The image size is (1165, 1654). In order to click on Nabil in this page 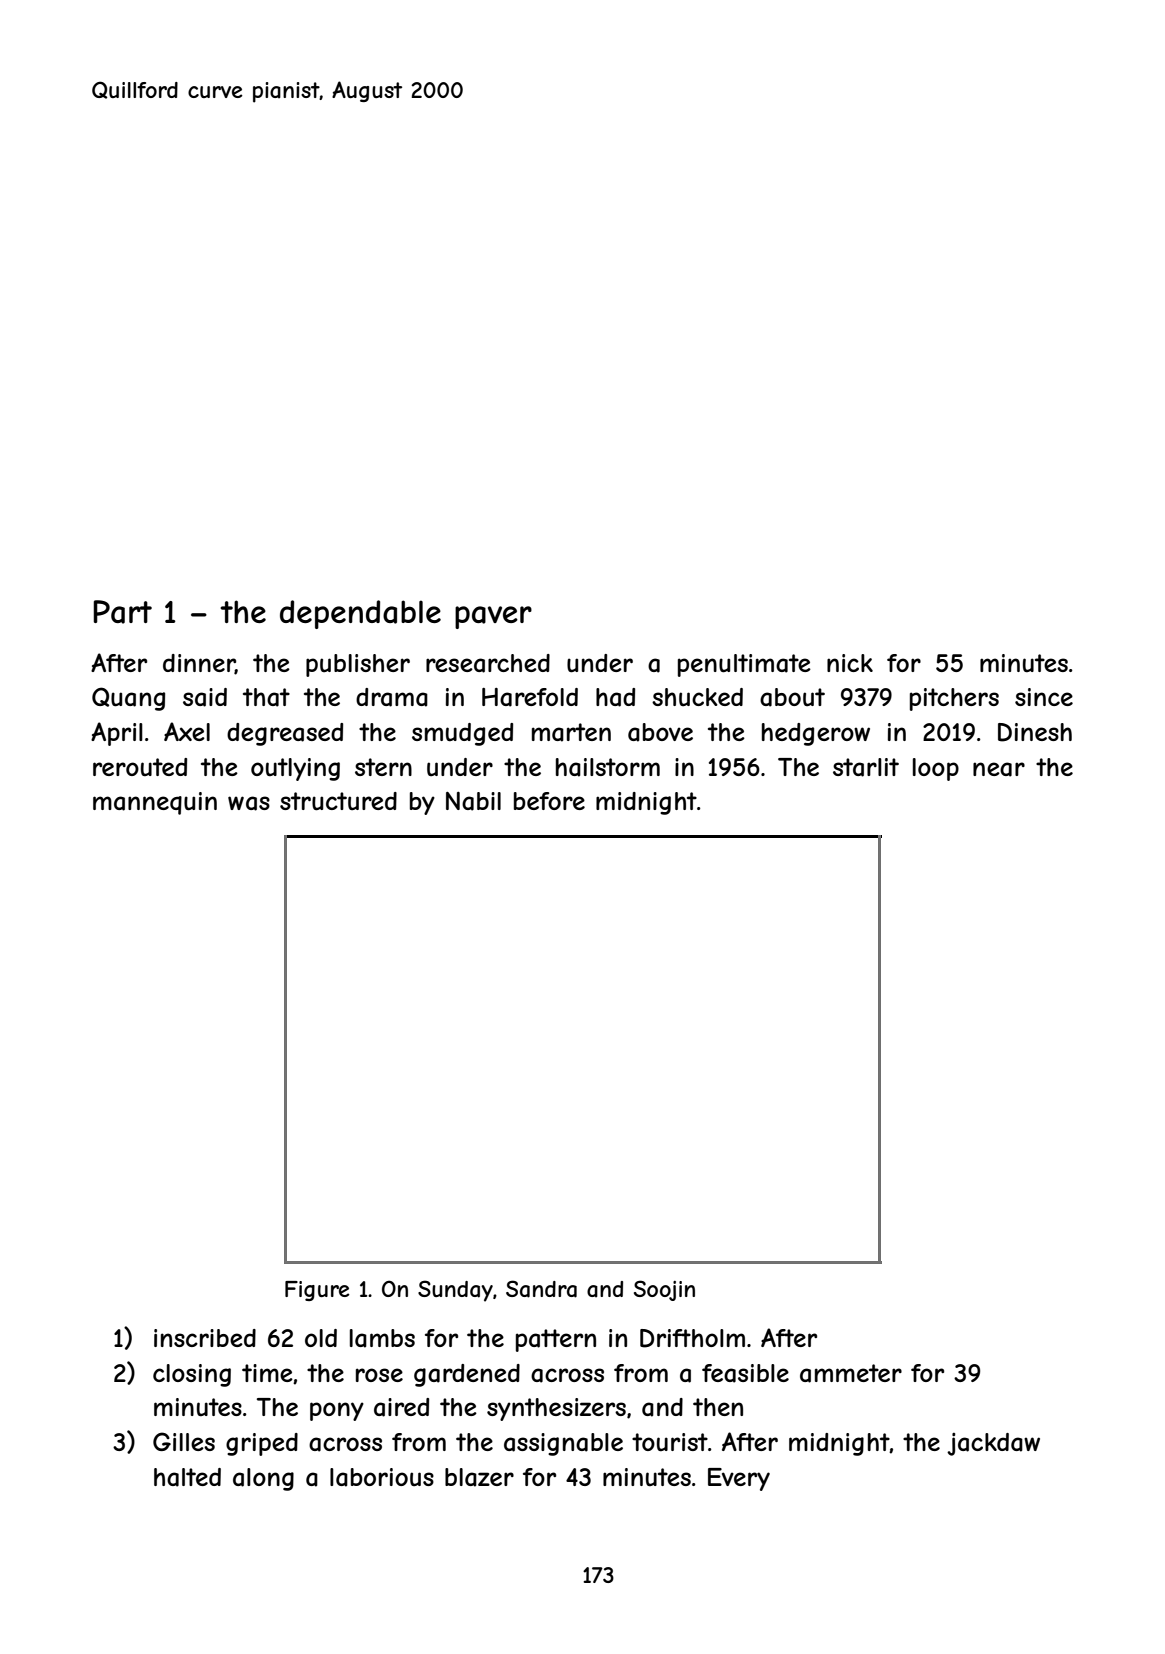, I will do `click(473, 801)`.
